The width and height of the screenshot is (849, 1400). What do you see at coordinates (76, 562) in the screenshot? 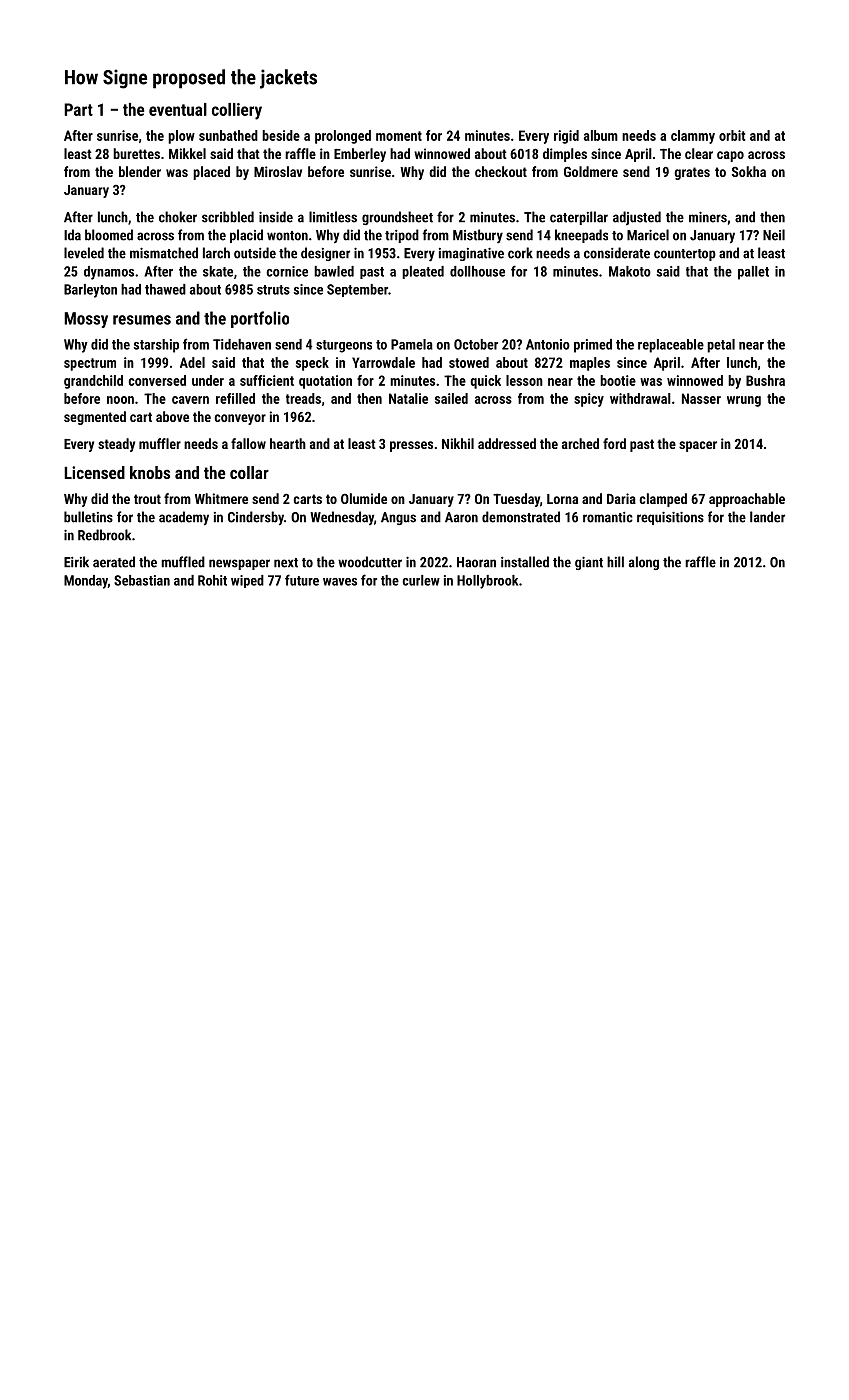
I see `Eirik` at bounding box center [76, 562].
